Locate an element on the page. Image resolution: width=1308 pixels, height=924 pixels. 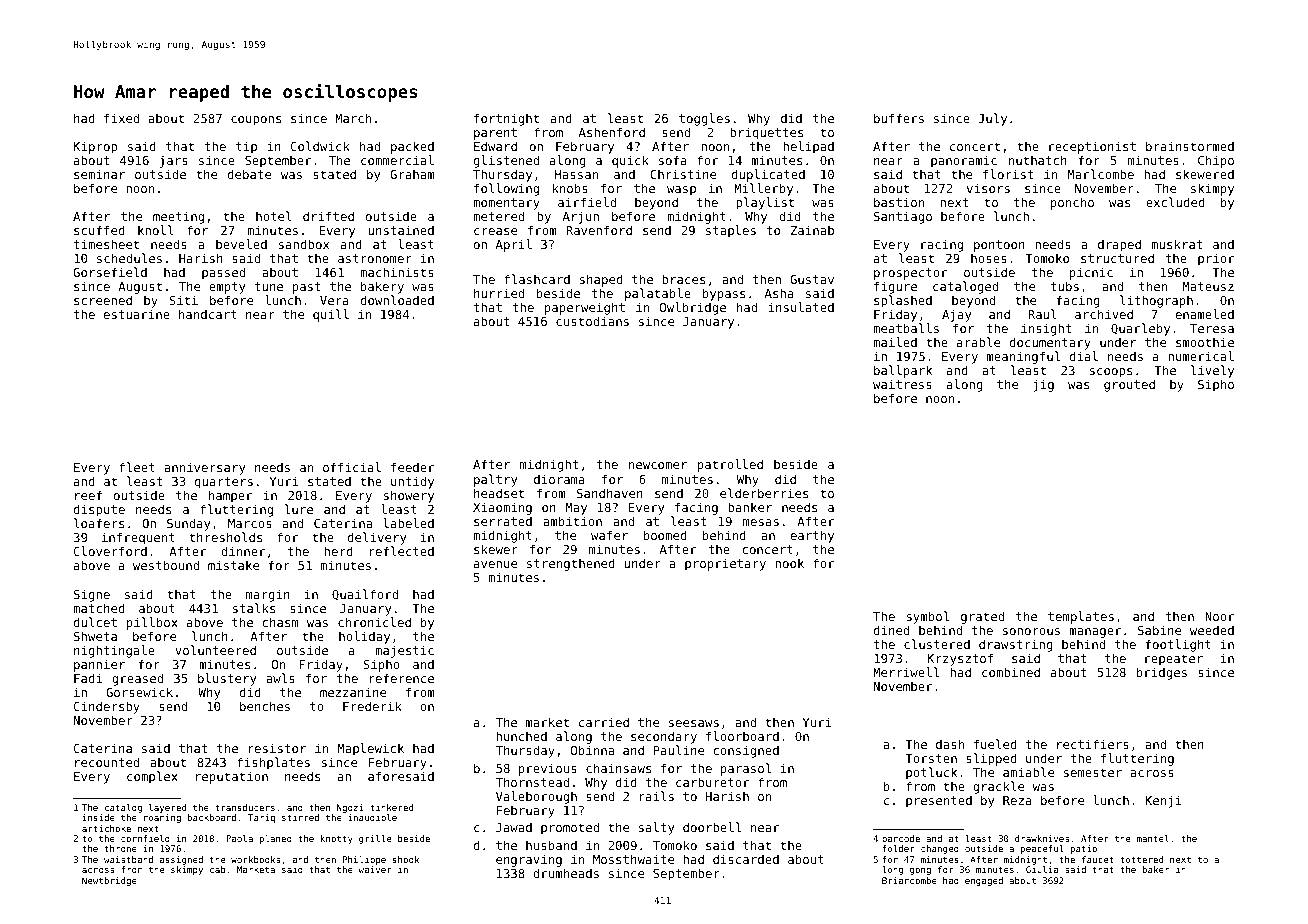
templates is located at coordinates (1081, 617).
